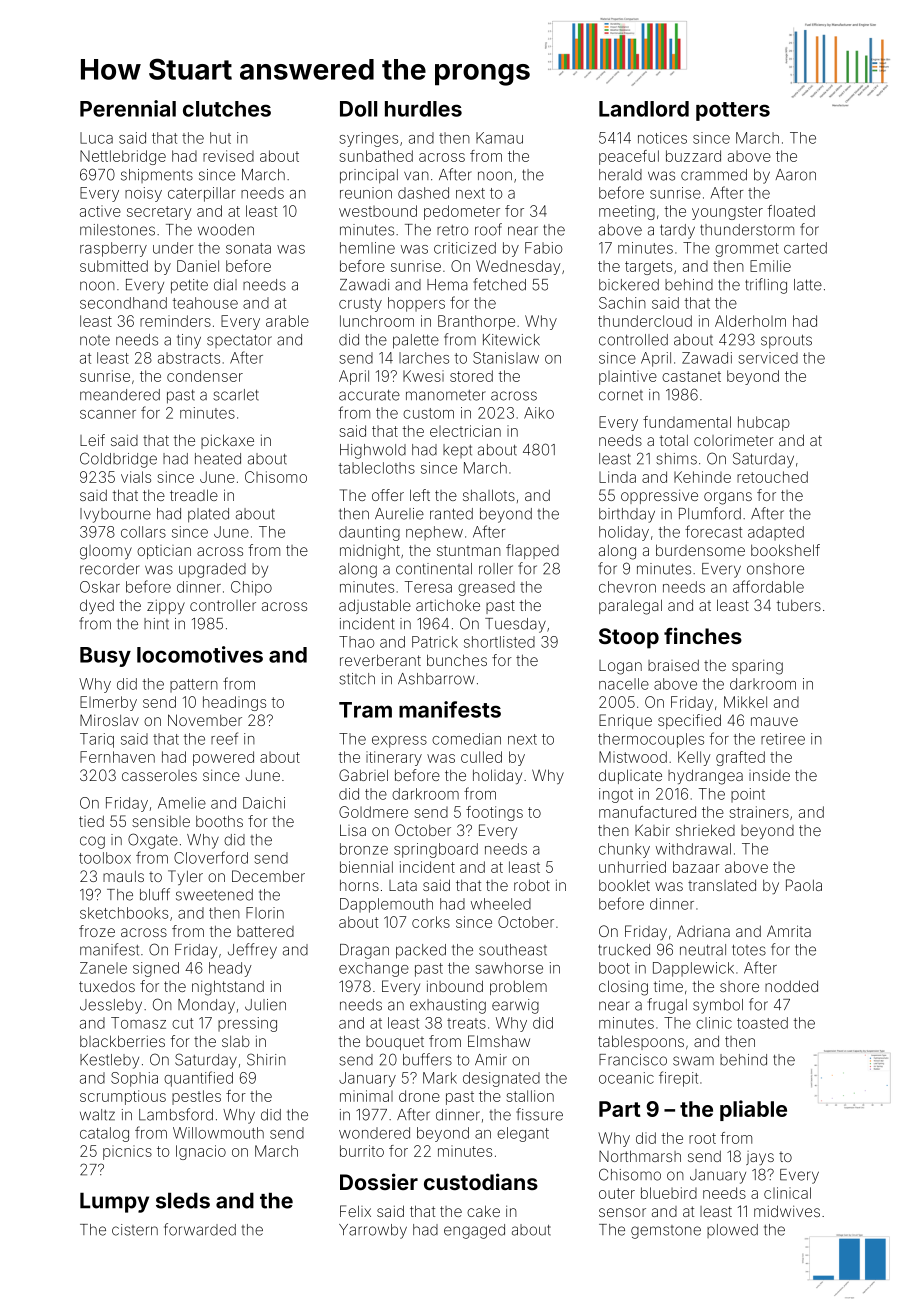 The image size is (908, 1316). What do you see at coordinates (486, 588) in the page?
I see `greased` at bounding box center [486, 588].
